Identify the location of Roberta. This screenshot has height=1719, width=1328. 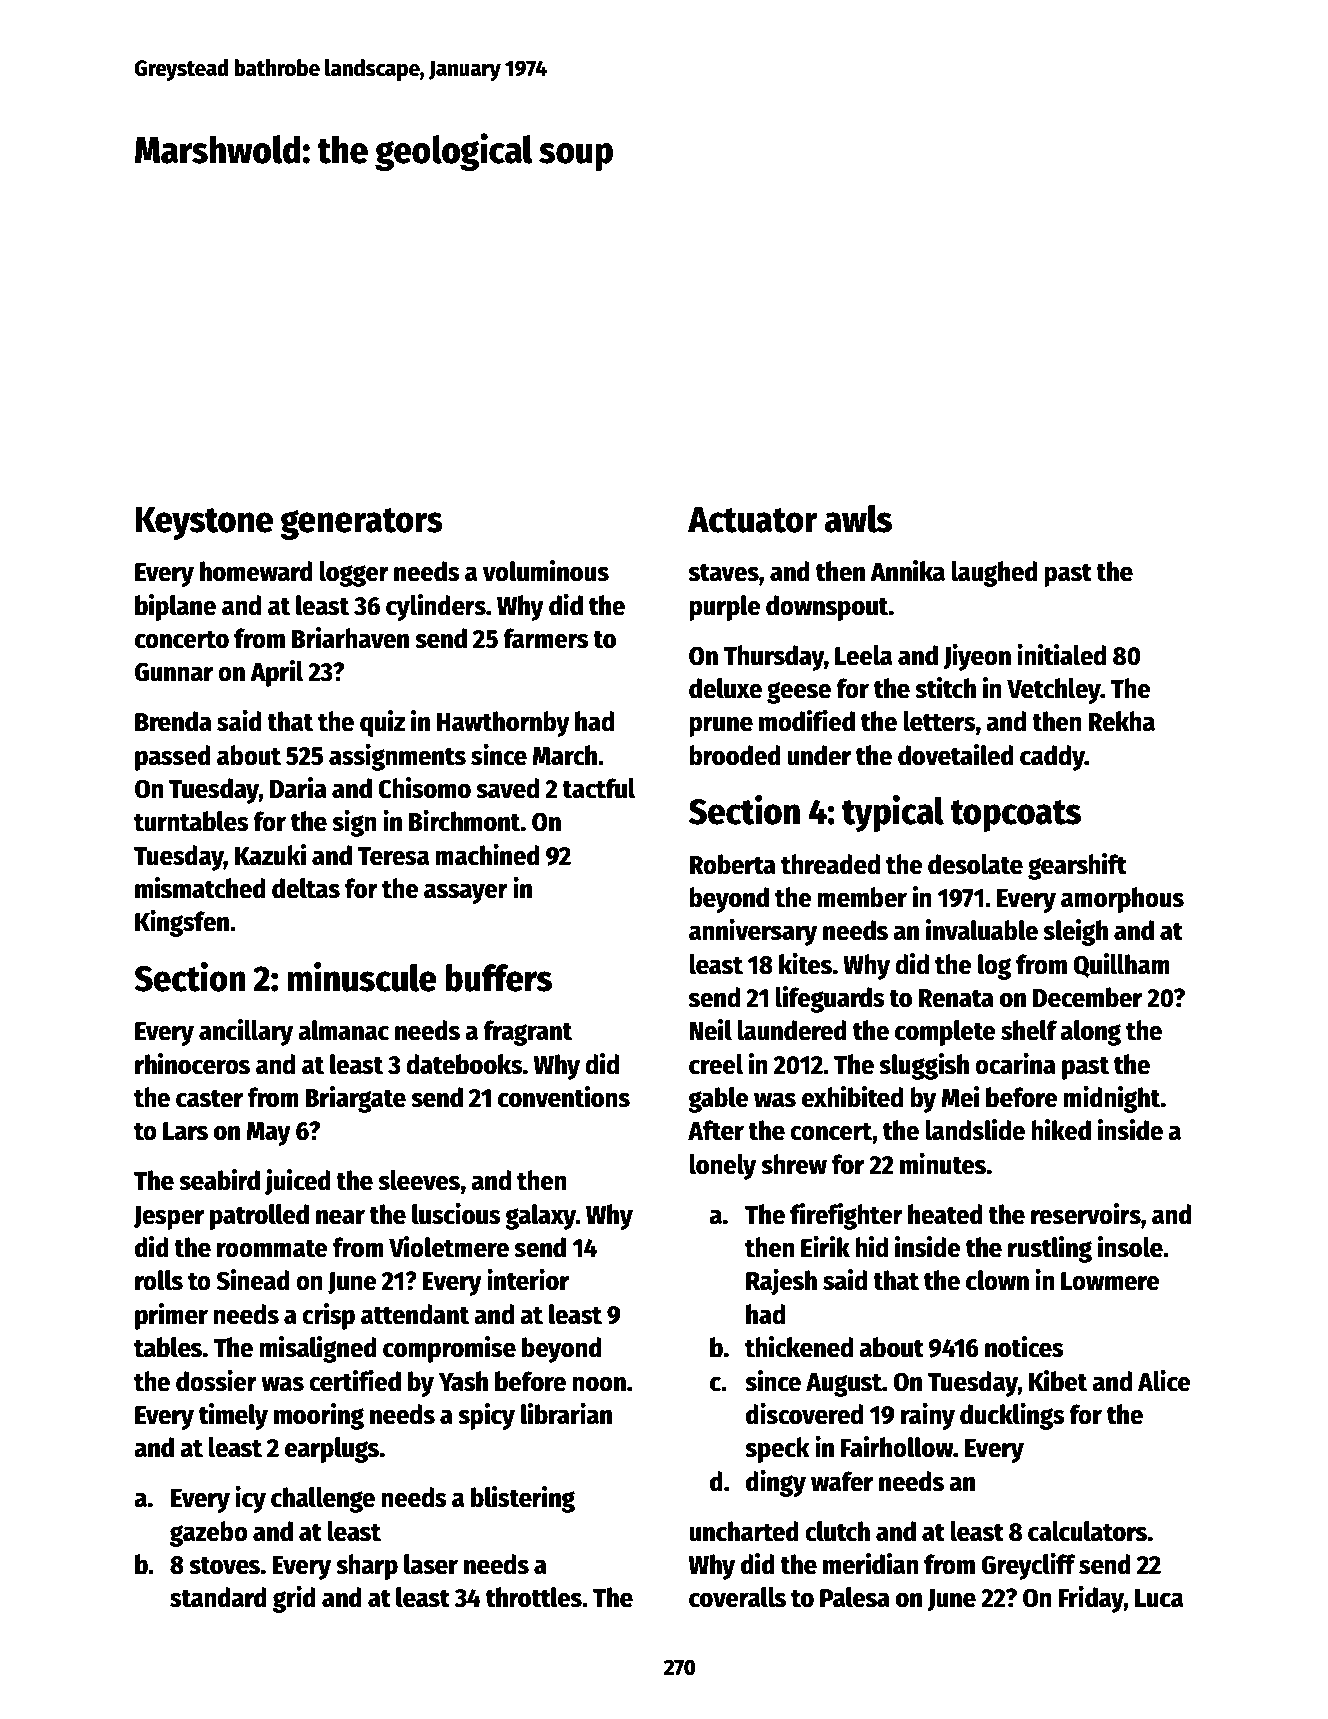
(732, 864).
